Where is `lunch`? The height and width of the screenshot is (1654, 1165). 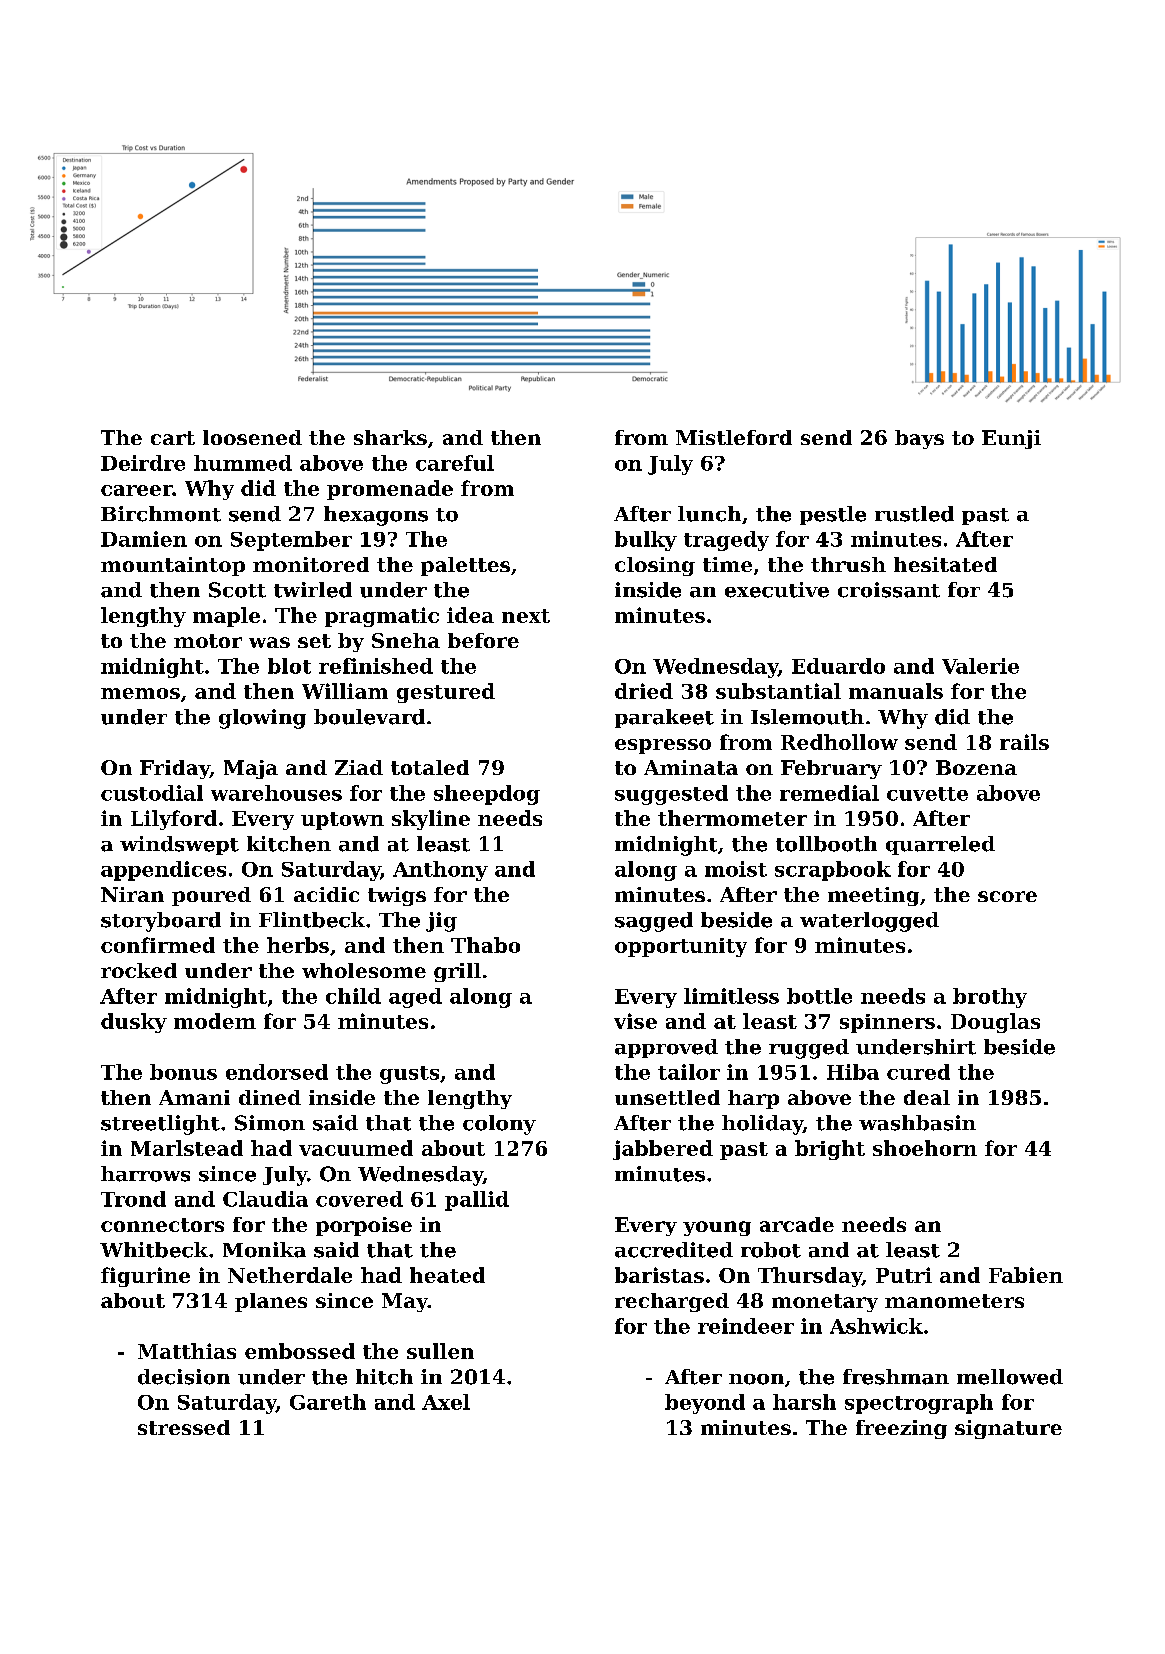
lunch is located at coordinates (709, 514).
